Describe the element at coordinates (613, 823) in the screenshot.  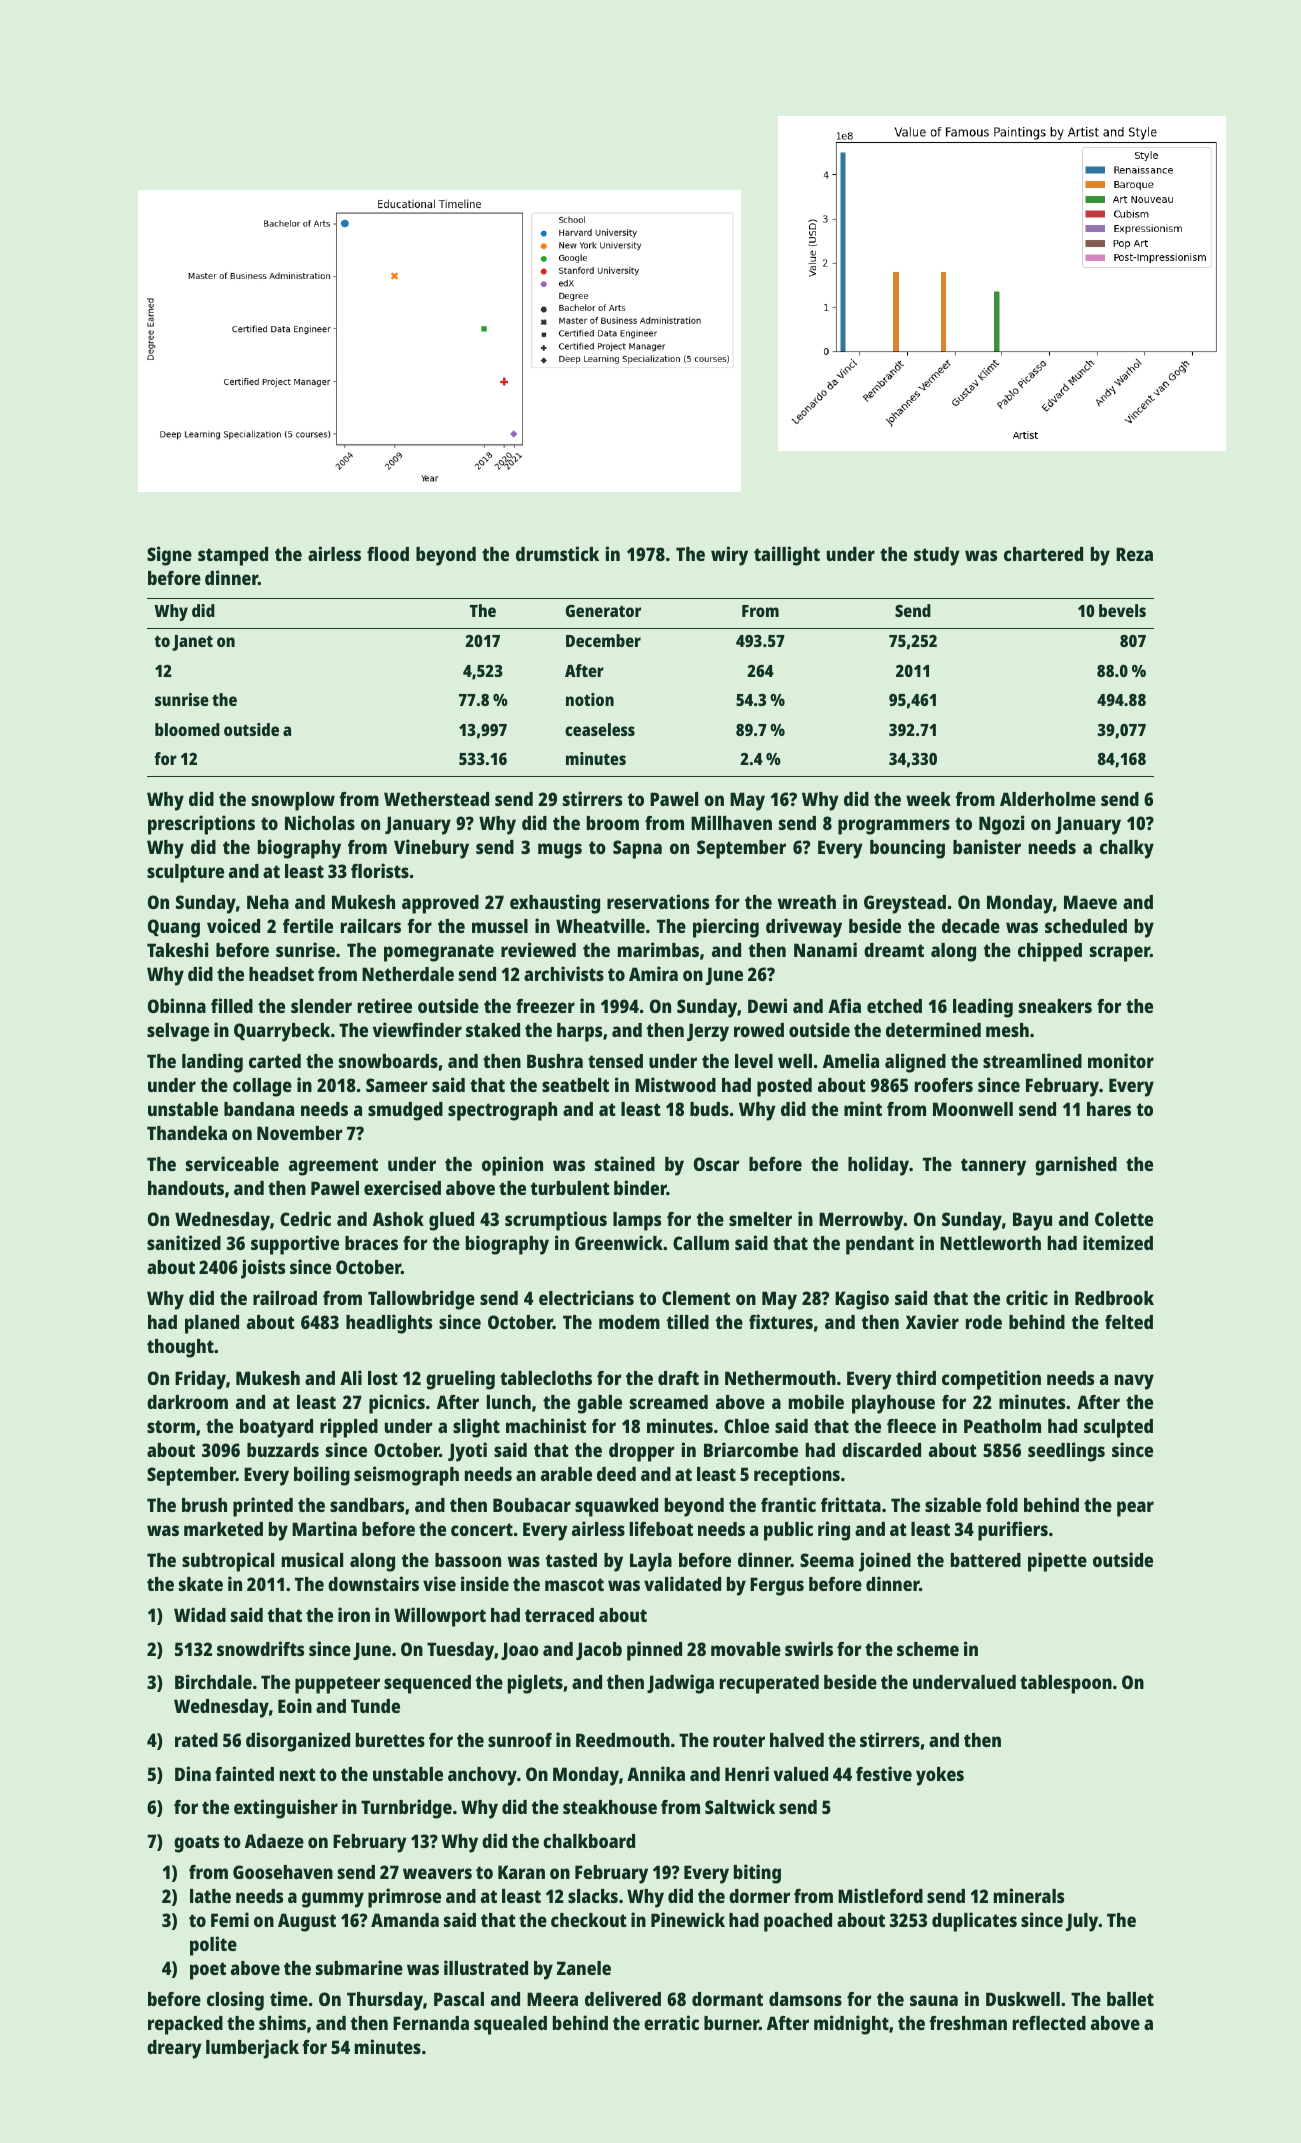
I see `broom` at that location.
